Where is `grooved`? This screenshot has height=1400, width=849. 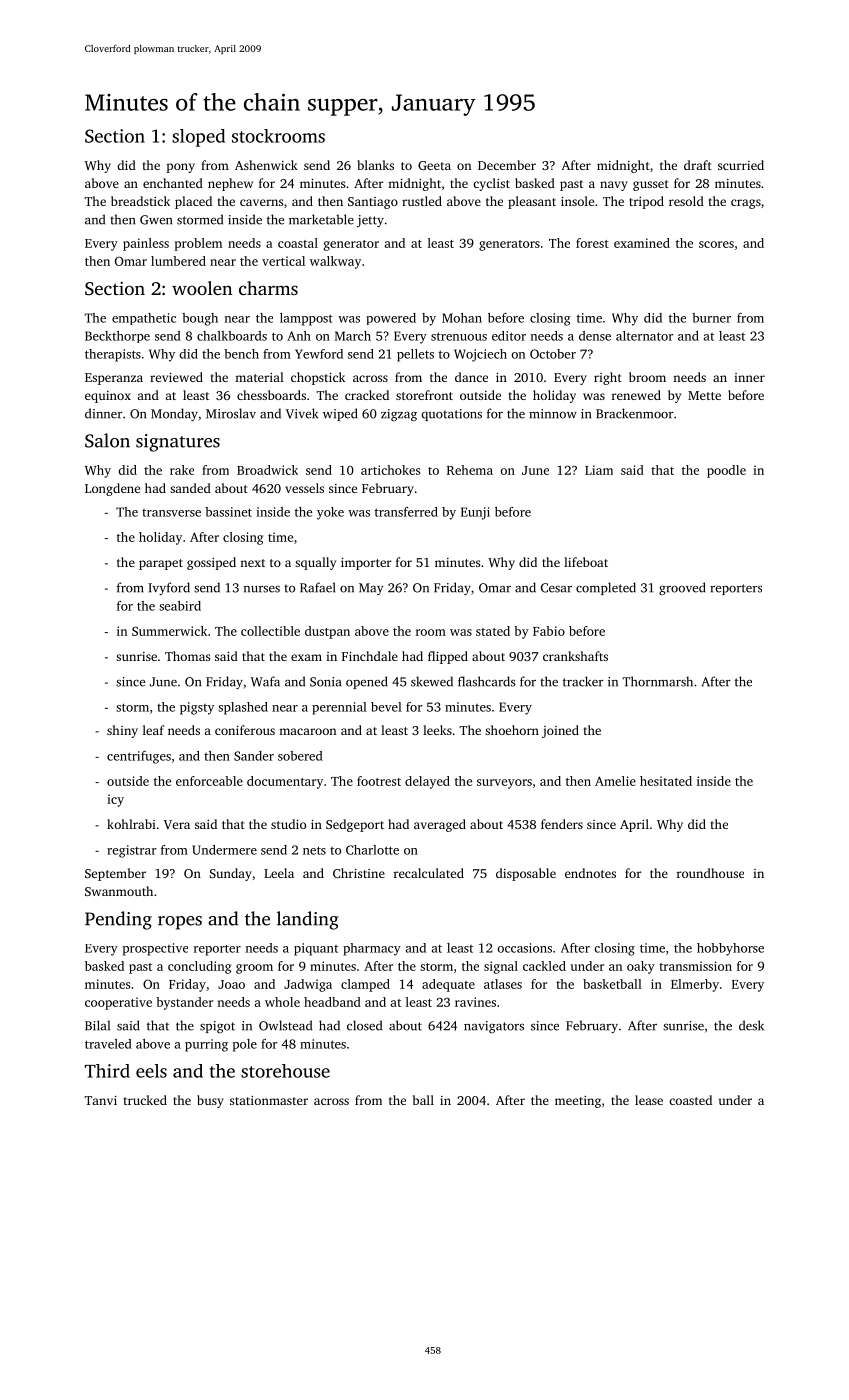
grooved is located at coordinates (682, 588).
